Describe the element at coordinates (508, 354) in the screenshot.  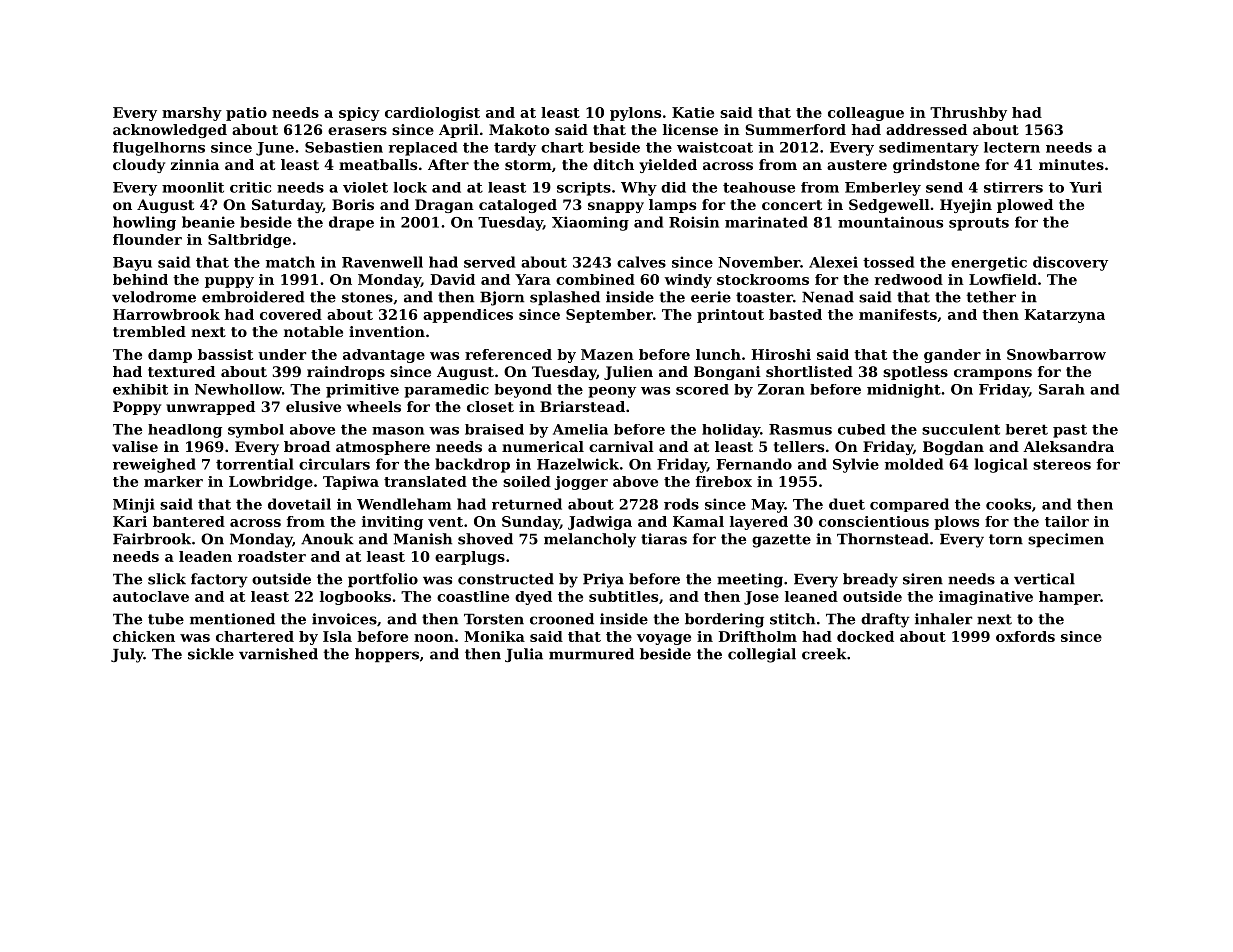
I see `referenced` at that location.
